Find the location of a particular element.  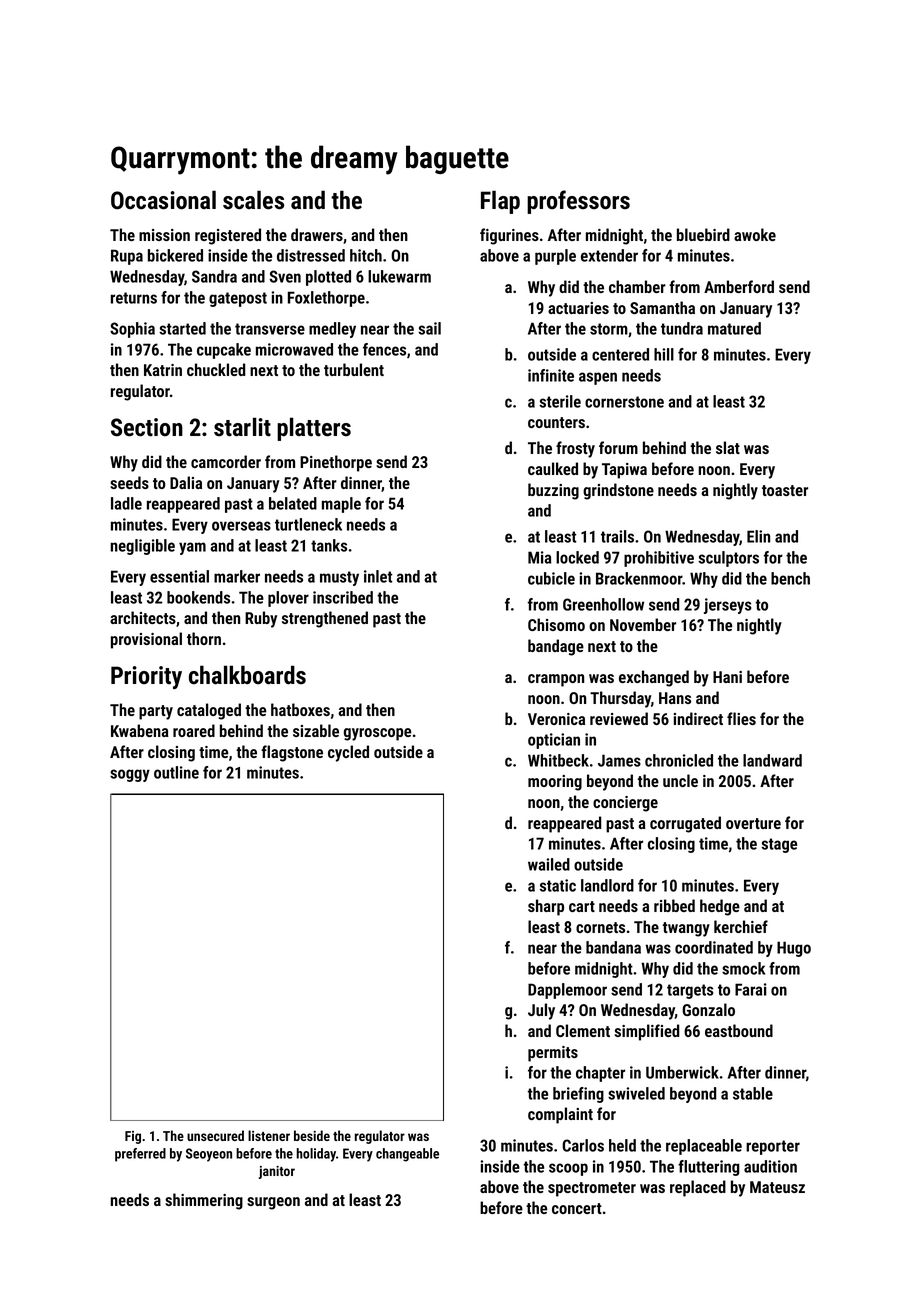

jerseys is located at coordinates (728, 606).
